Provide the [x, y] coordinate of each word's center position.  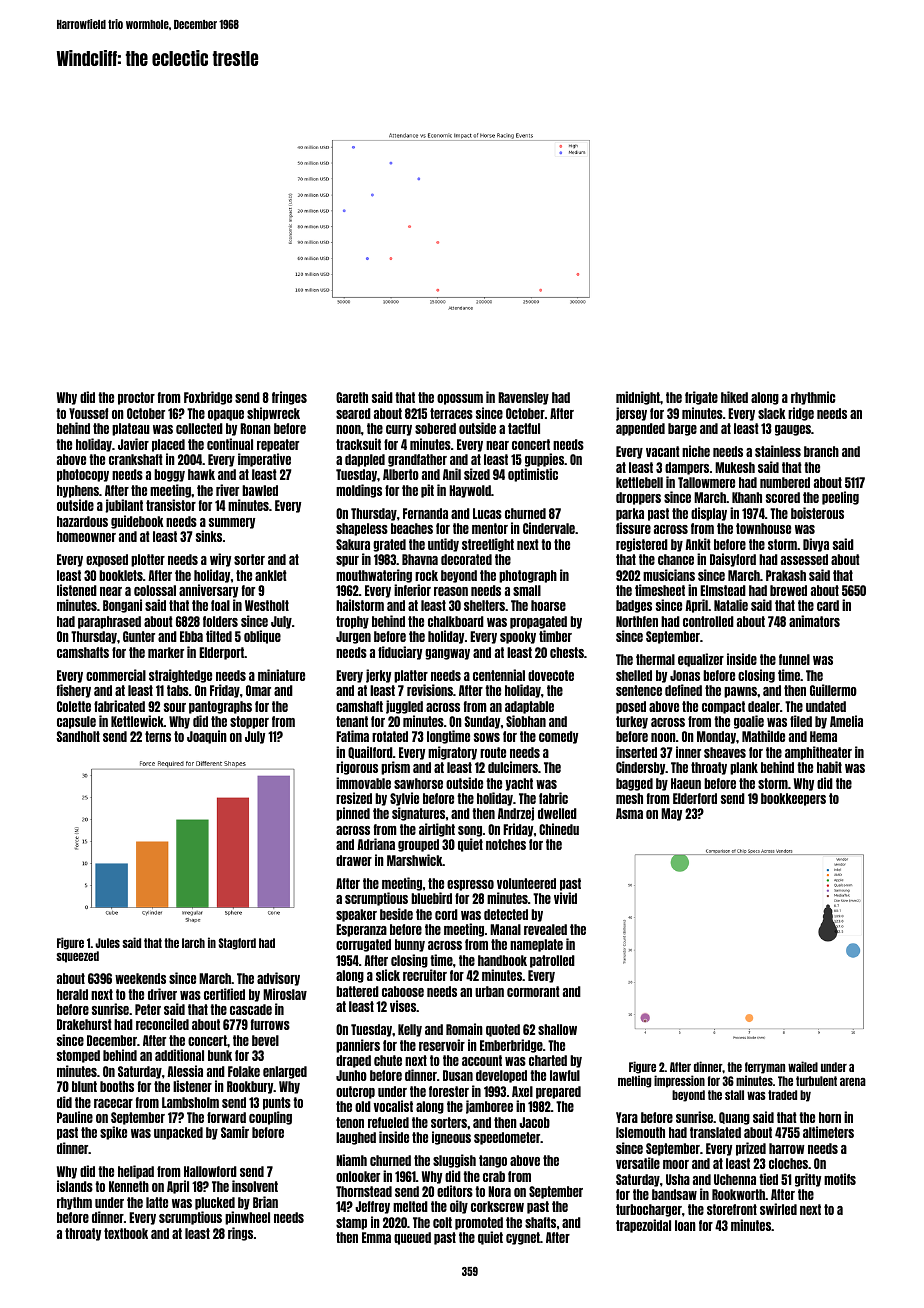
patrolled [552, 961]
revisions [430, 690]
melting [635, 1081]
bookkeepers [793, 799]
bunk [220, 1055]
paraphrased [109, 622]
